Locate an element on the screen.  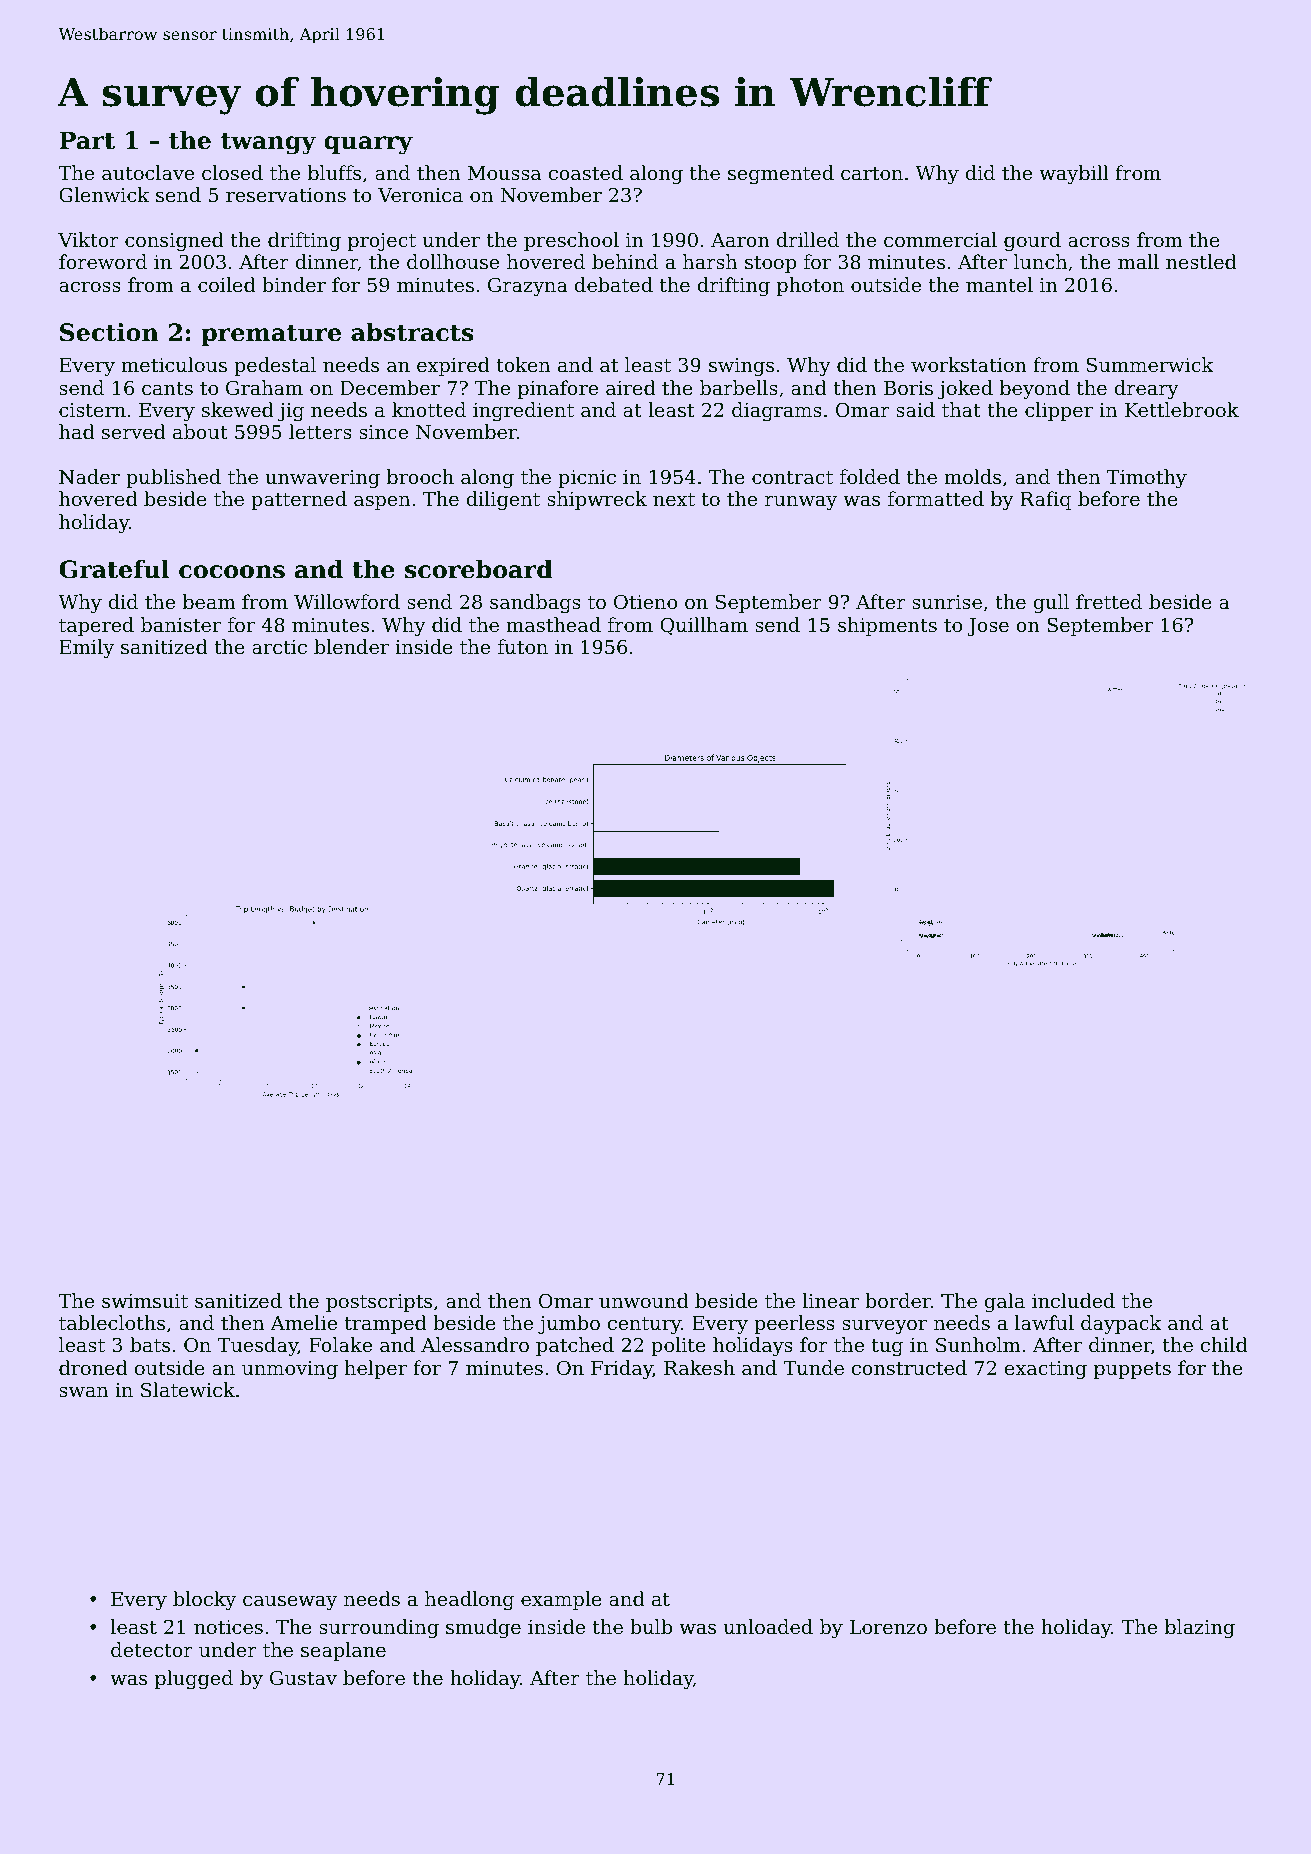
swimsuit is located at coordinates (145, 1301).
